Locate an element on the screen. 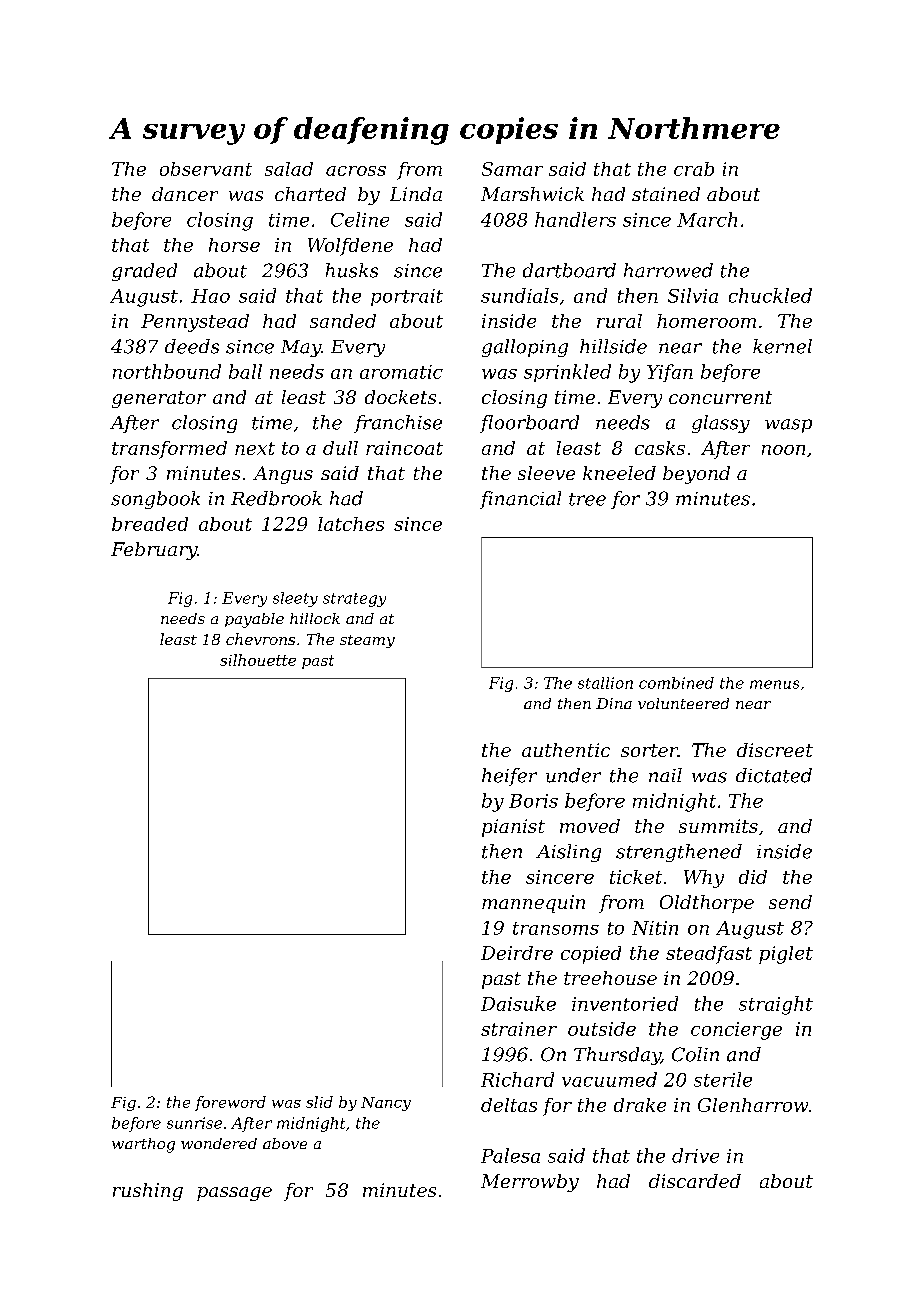 This screenshot has height=1308, width=924. Nitin is located at coordinates (655, 928).
